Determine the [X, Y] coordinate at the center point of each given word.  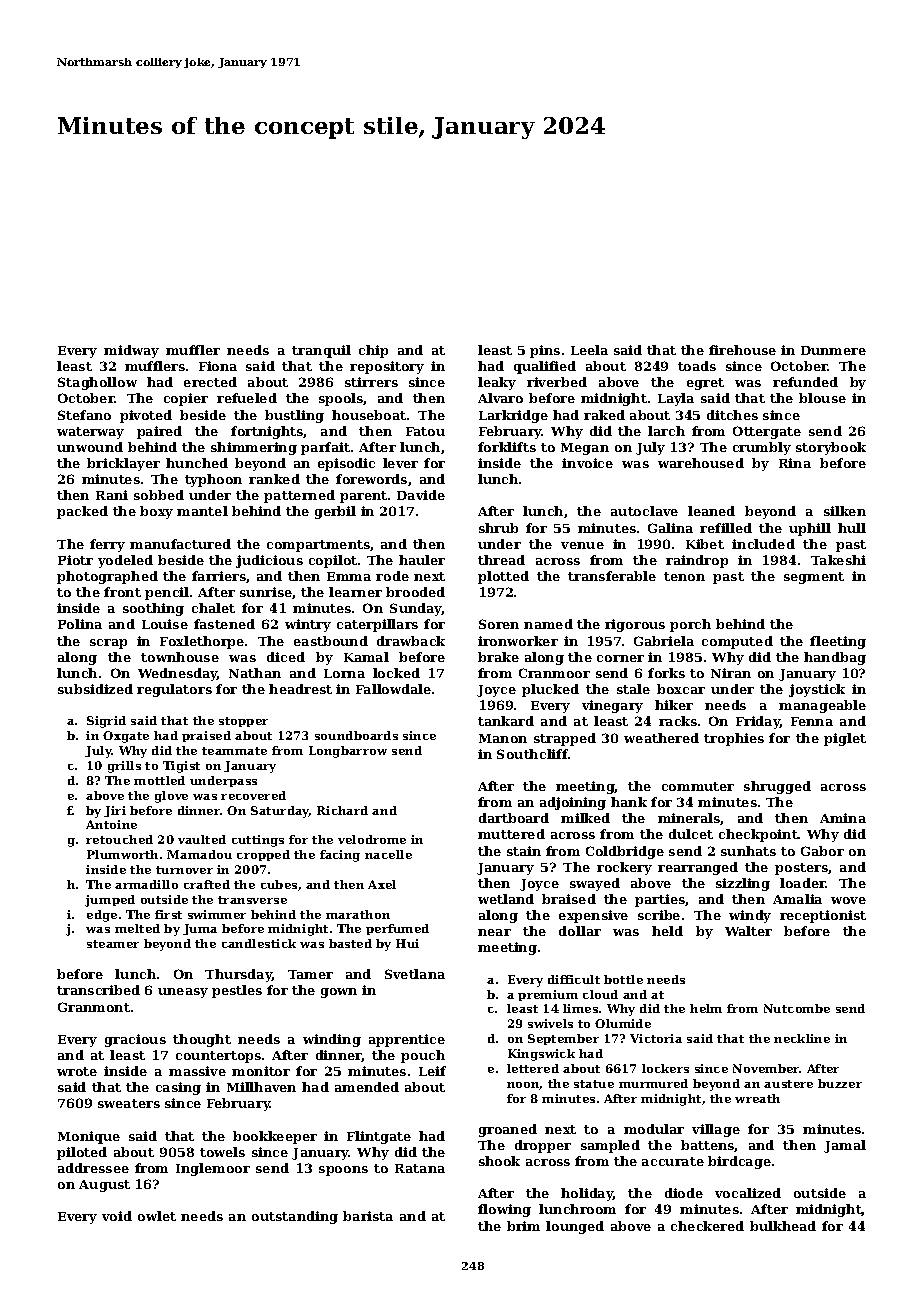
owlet [157, 1216]
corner [620, 658]
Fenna [812, 721]
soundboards [356, 735]
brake [498, 657]
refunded [805, 382]
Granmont [94, 1007]
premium [548, 995]
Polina [80, 624]
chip [373, 351]
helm [706, 1008]
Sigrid [106, 722]
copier [186, 399]
